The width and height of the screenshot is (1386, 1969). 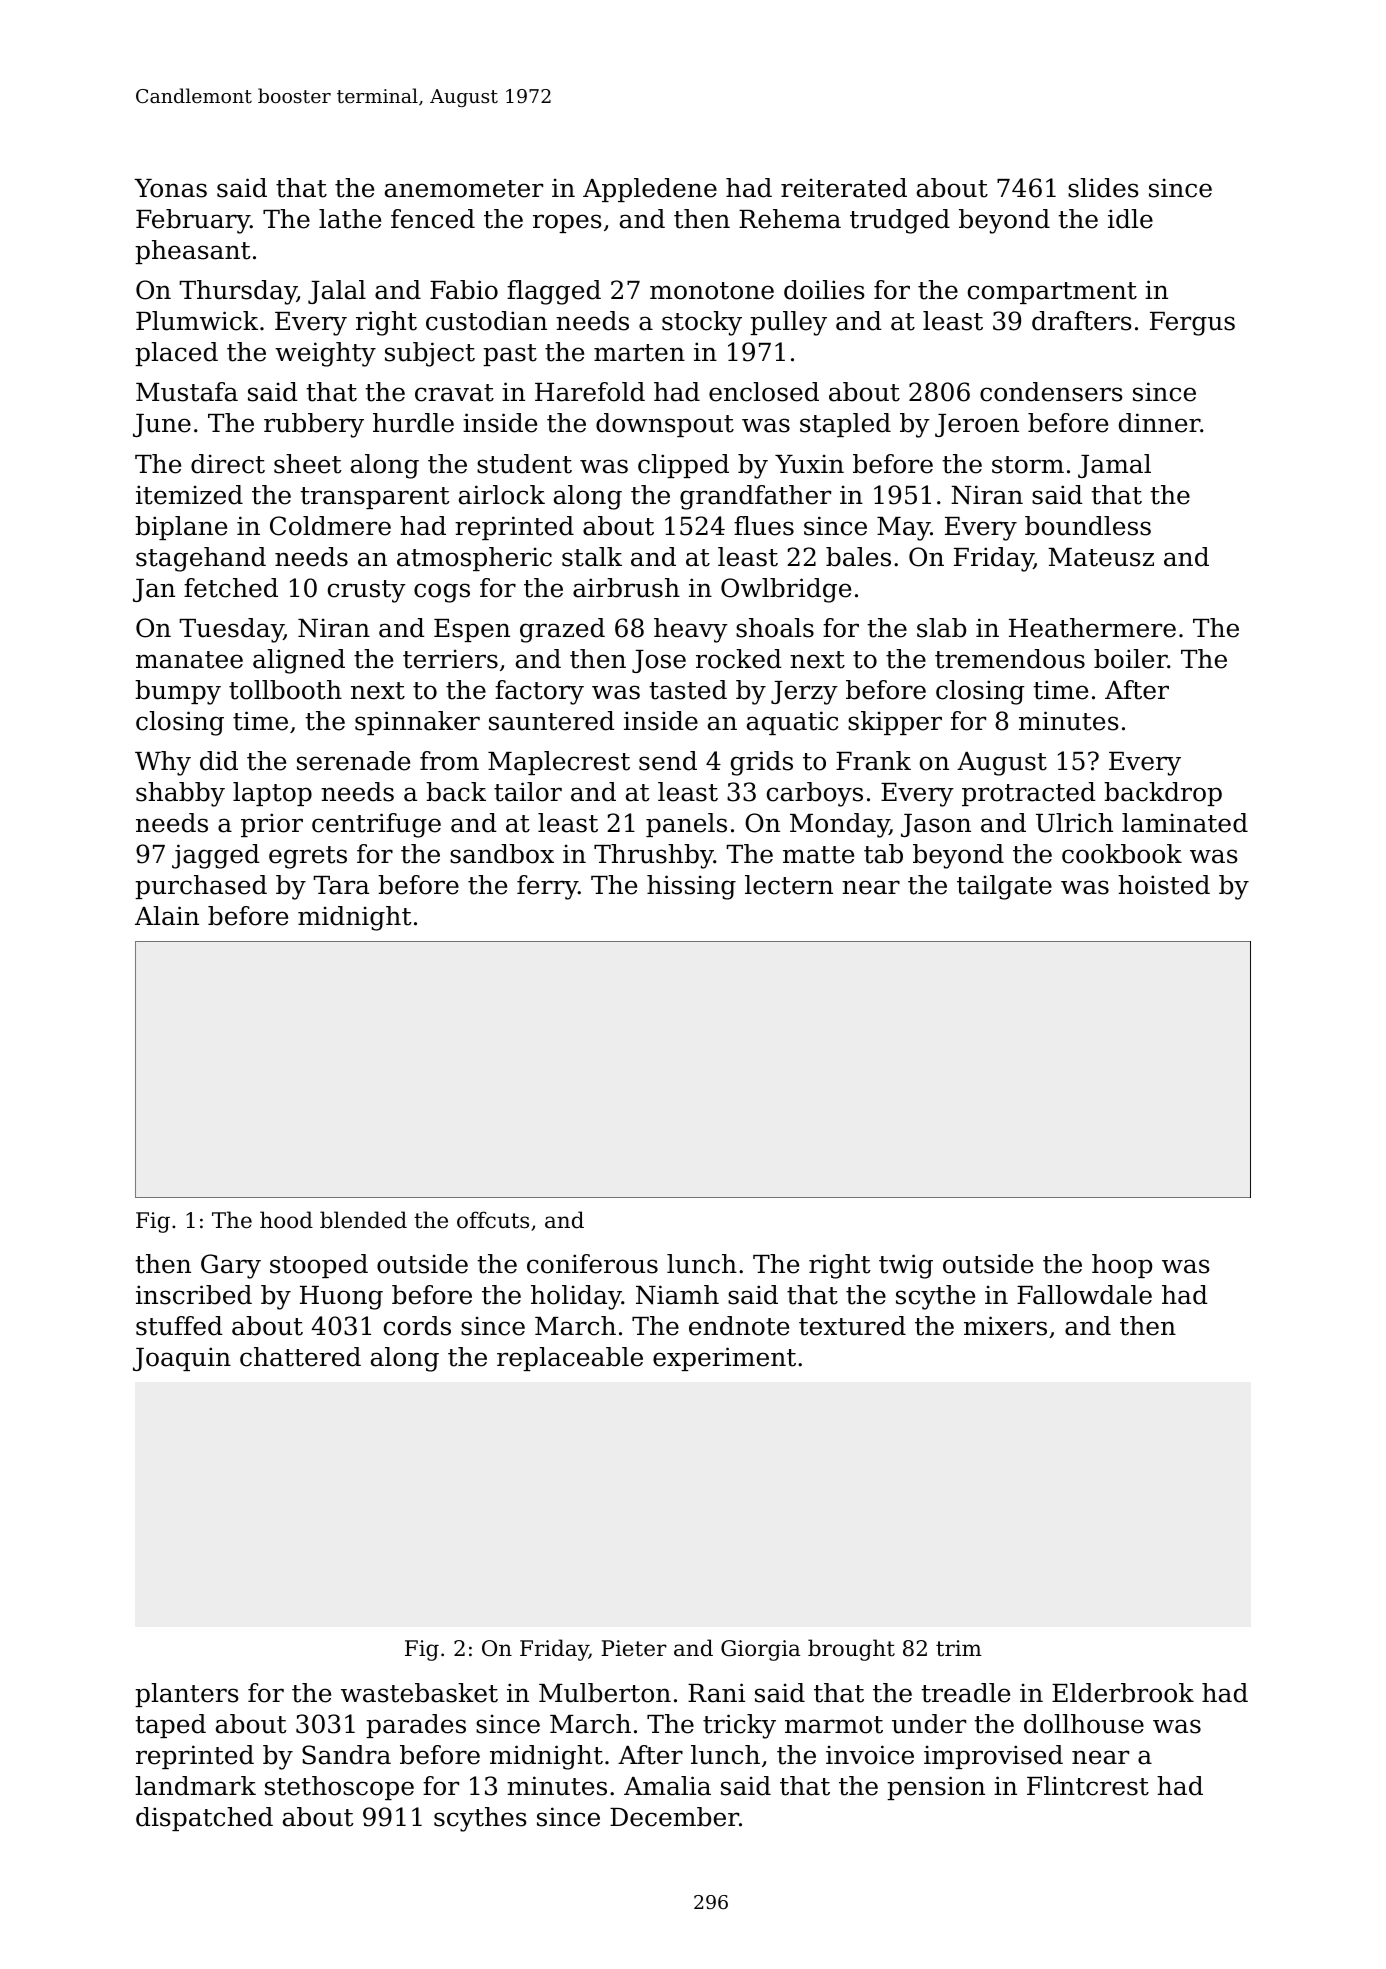 What do you see at coordinates (903, 529) in the screenshot?
I see `May` at bounding box center [903, 529].
